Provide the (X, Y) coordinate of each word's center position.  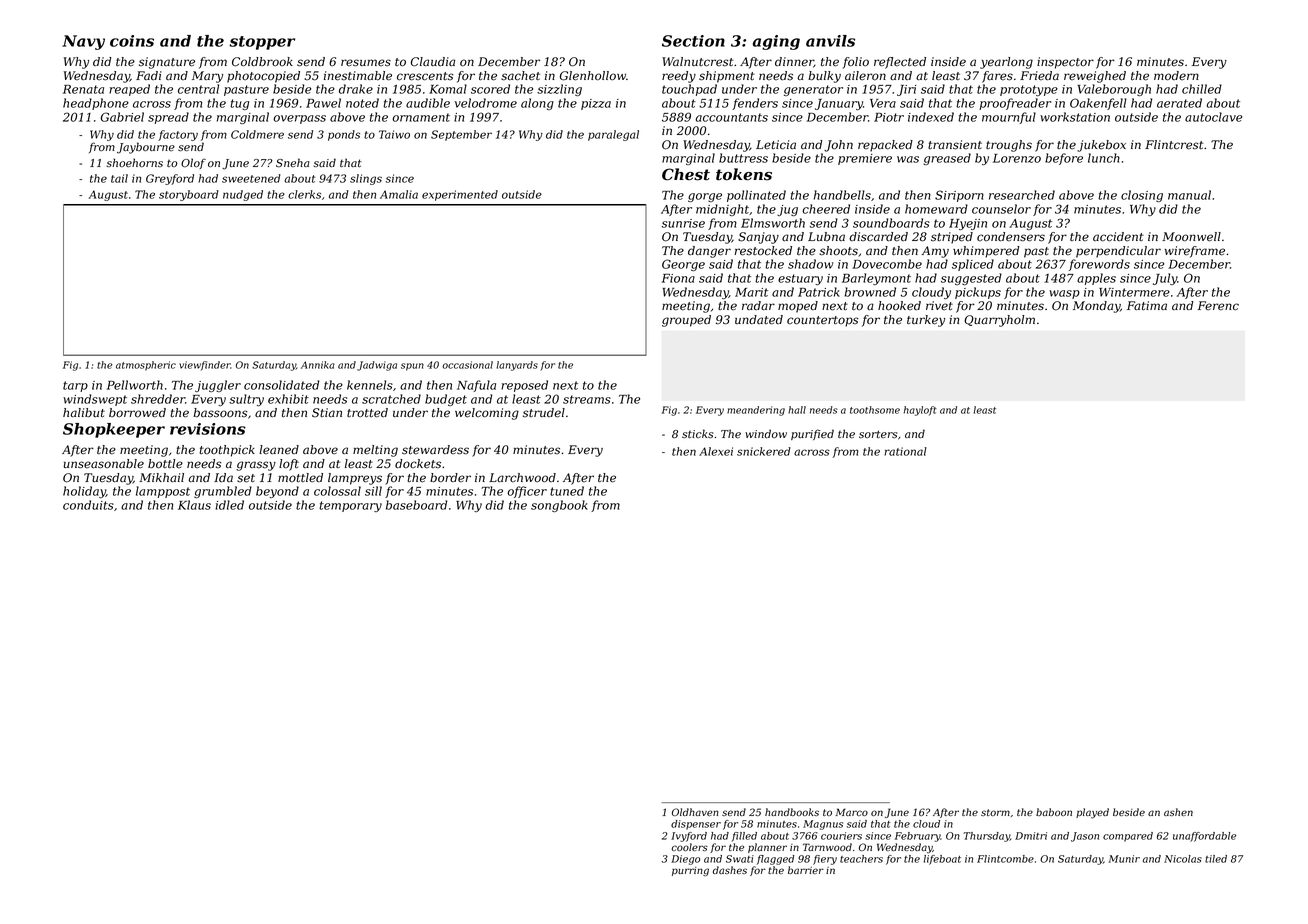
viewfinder (205, 366)
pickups (978, 293)
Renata (83, 89)
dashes (730, 870)
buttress (743, 158)
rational (905, 451)
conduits (88, 505)
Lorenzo (1017, 158)
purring (690, 871)
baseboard (416, 505)
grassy (256, 466)
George (683, 265)
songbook (559, 506)
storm (995, 812)
